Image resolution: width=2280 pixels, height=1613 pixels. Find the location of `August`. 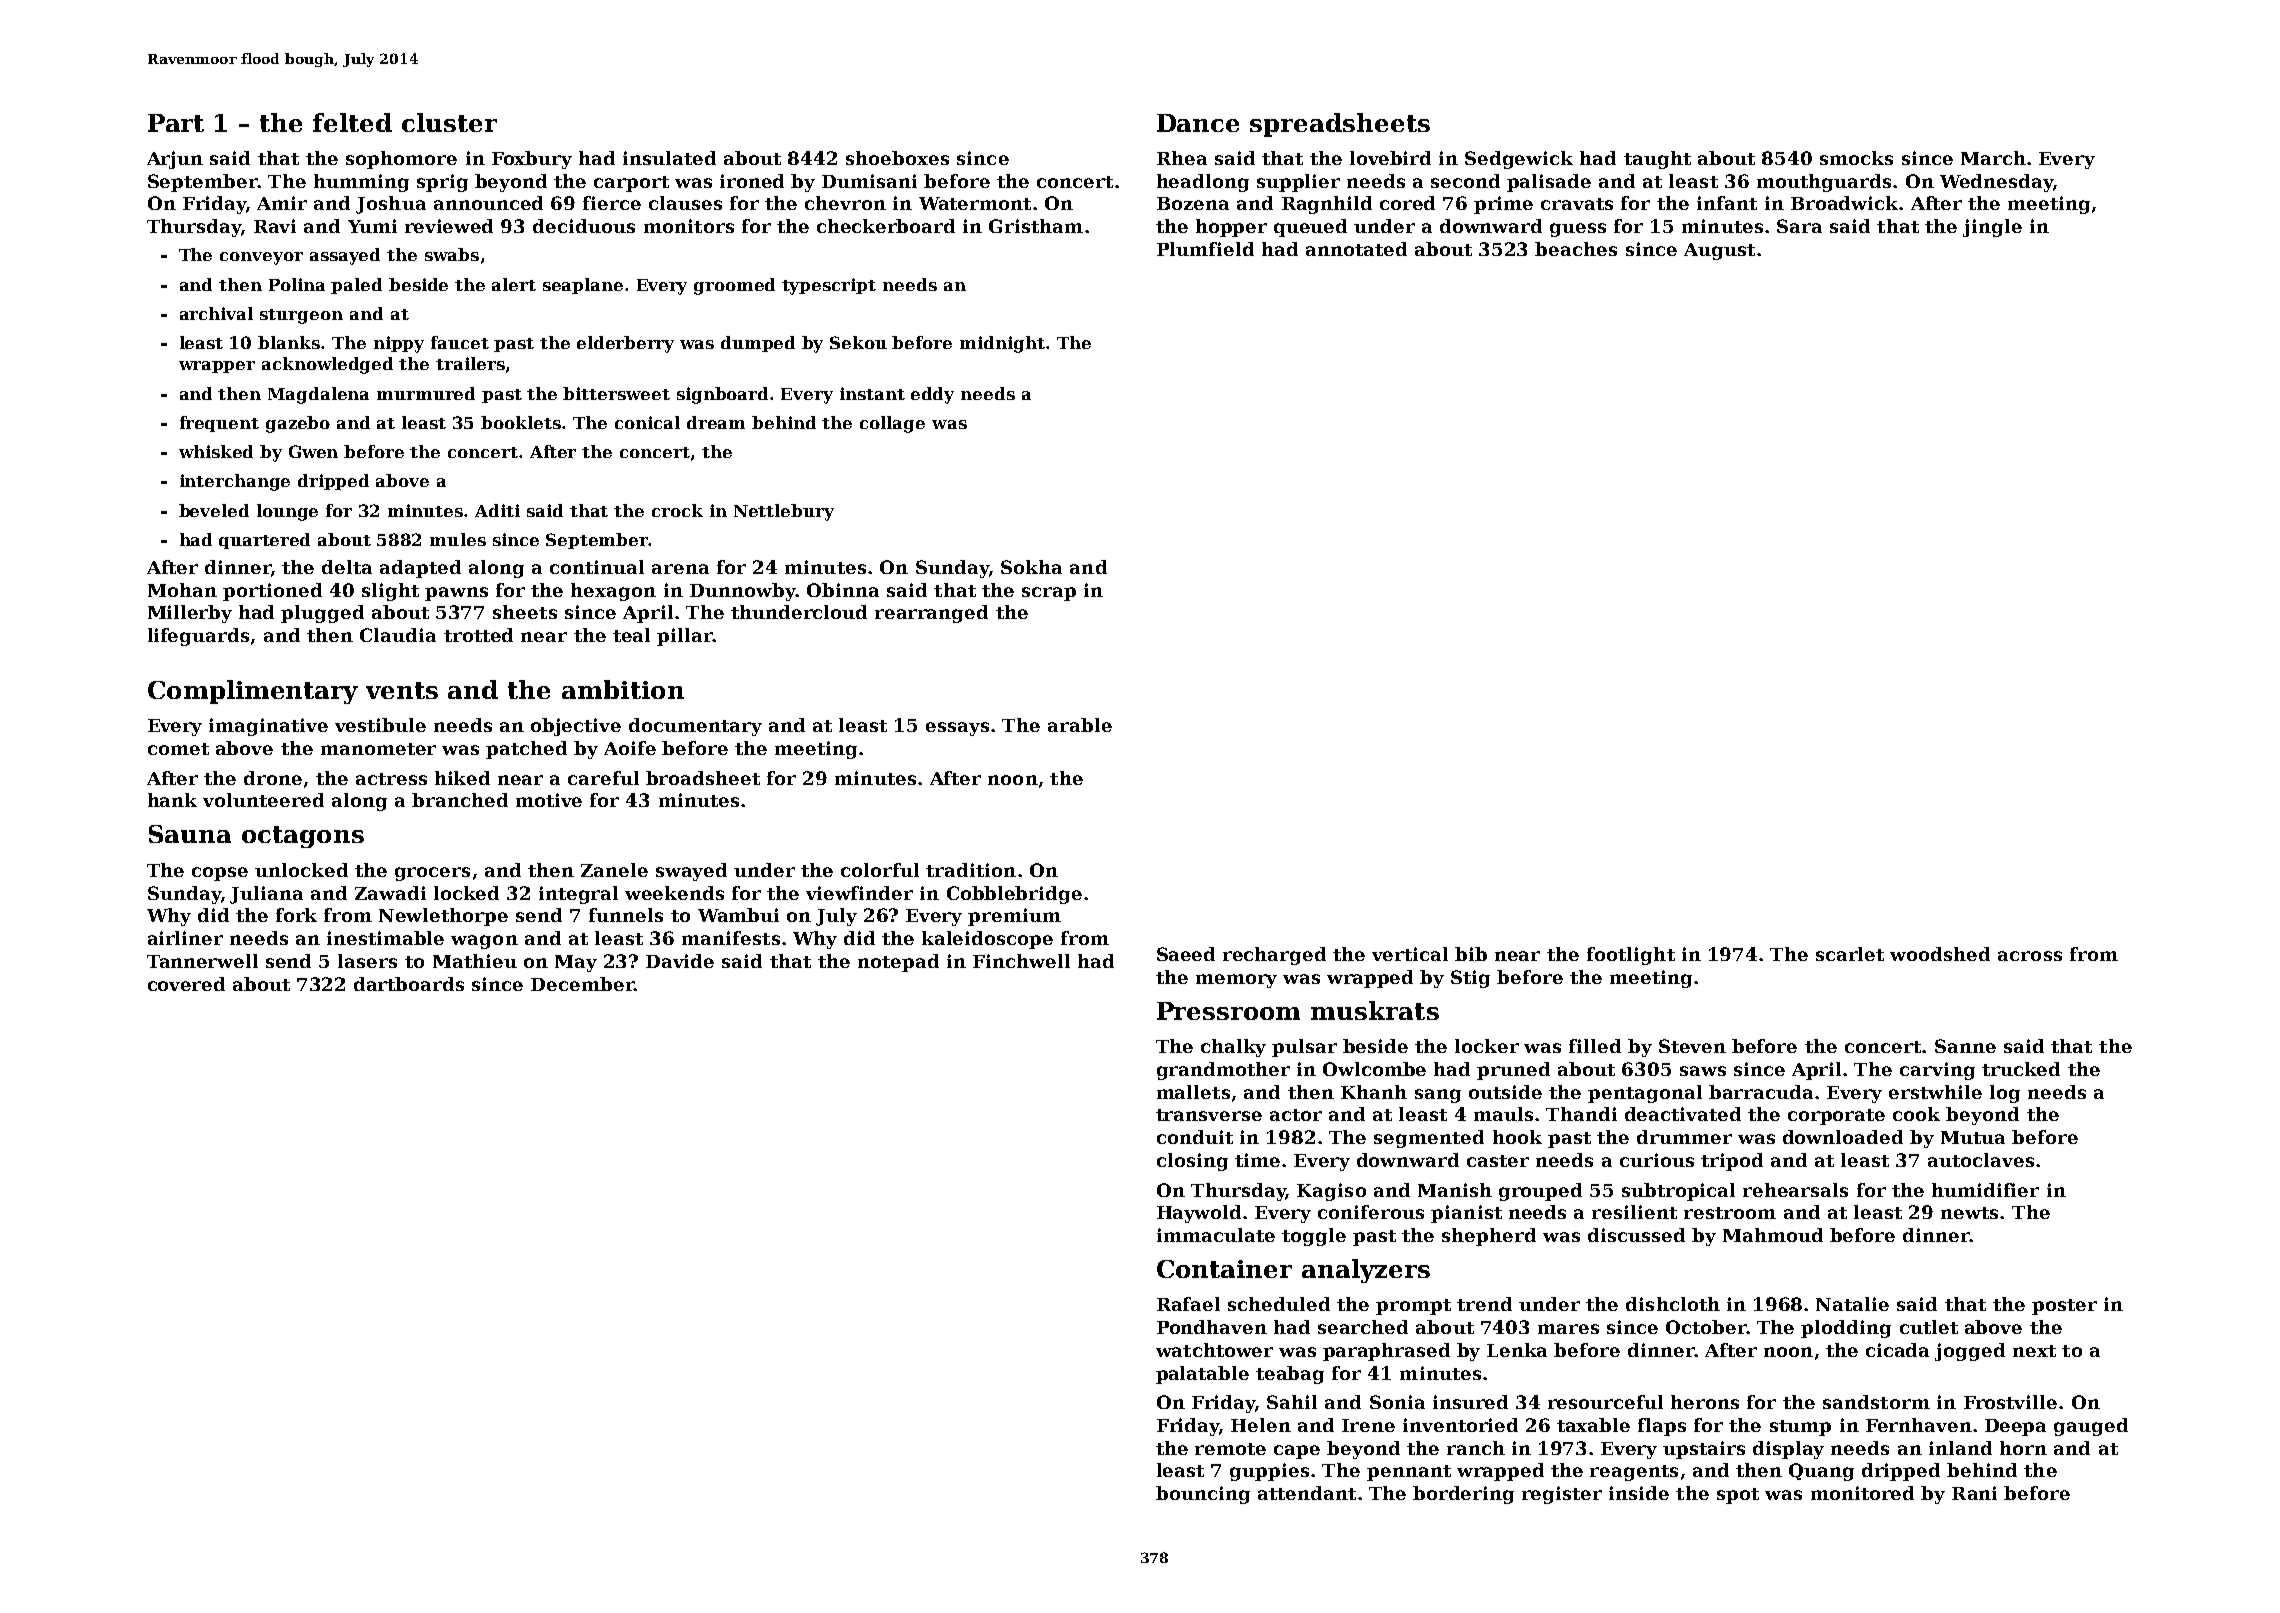

August is located at coordinates (1719, 251).
